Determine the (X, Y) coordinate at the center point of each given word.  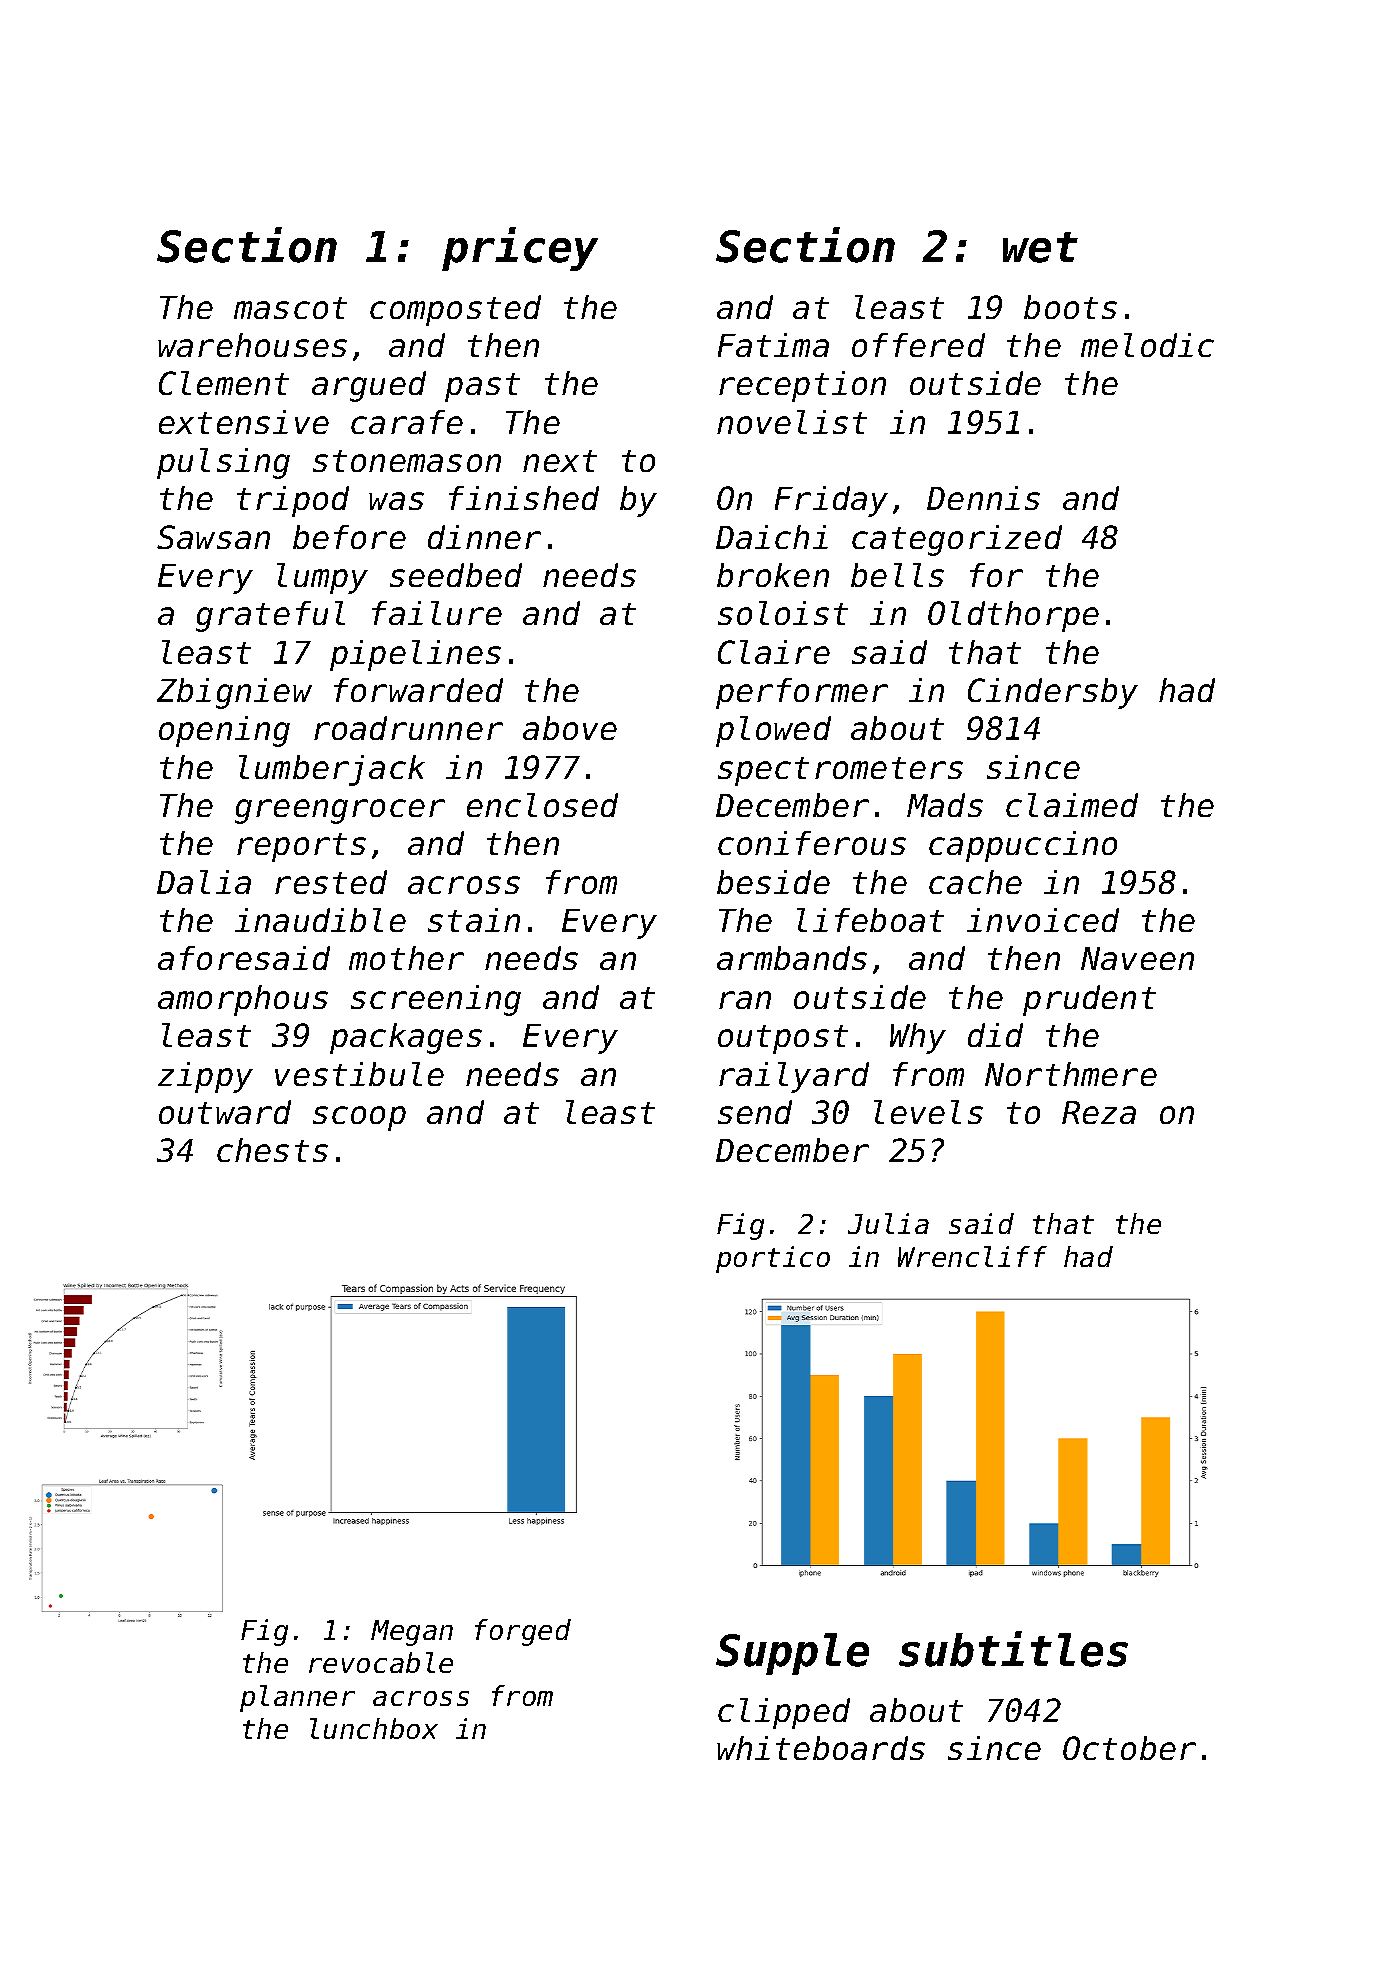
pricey (520, 249)
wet (1040, 247)
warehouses (252, 345)
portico (773, 1259)
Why (918, 1038)
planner (297, 1698)
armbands (792, 958)
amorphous (243, 1000)
